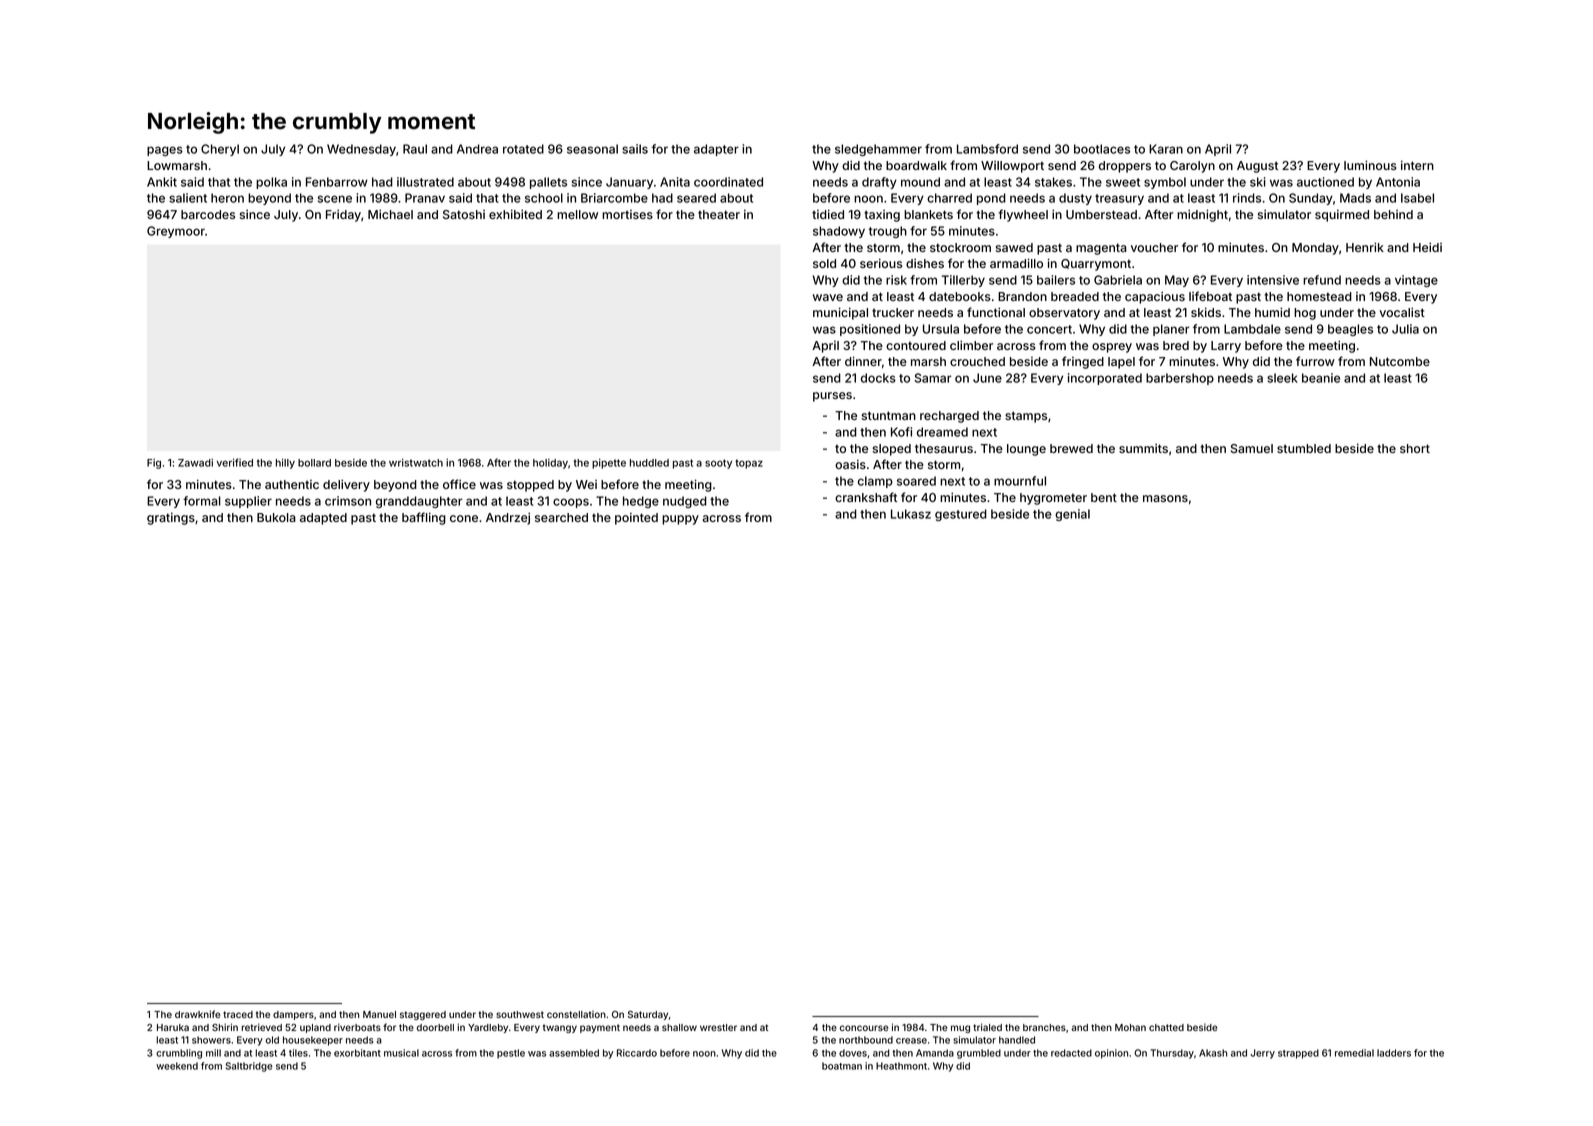  Describe the element at coordinates (464, 518) in the screenshot. I see `cone` at that location.
